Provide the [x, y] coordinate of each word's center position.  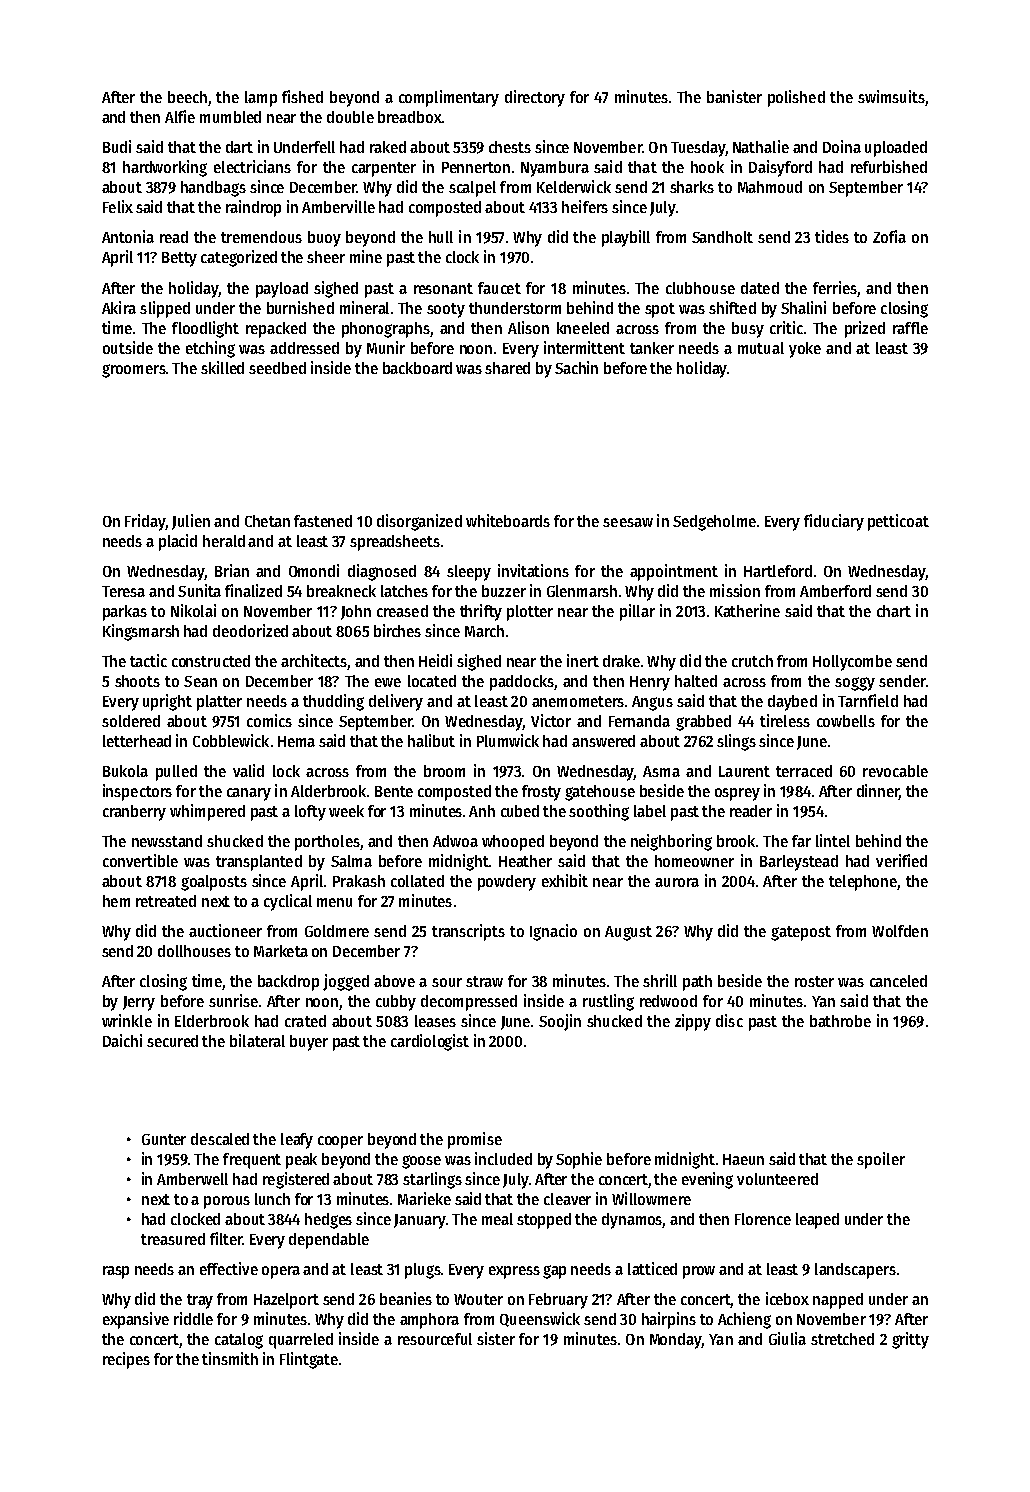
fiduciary [834, 522]
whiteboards [508, 520]
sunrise [233, 1000]
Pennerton [476, 167]
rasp [116, 1272]
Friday [145, 522]
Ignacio [553, 932]
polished [796, 98]
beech [187, 97]
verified [901, 860]
